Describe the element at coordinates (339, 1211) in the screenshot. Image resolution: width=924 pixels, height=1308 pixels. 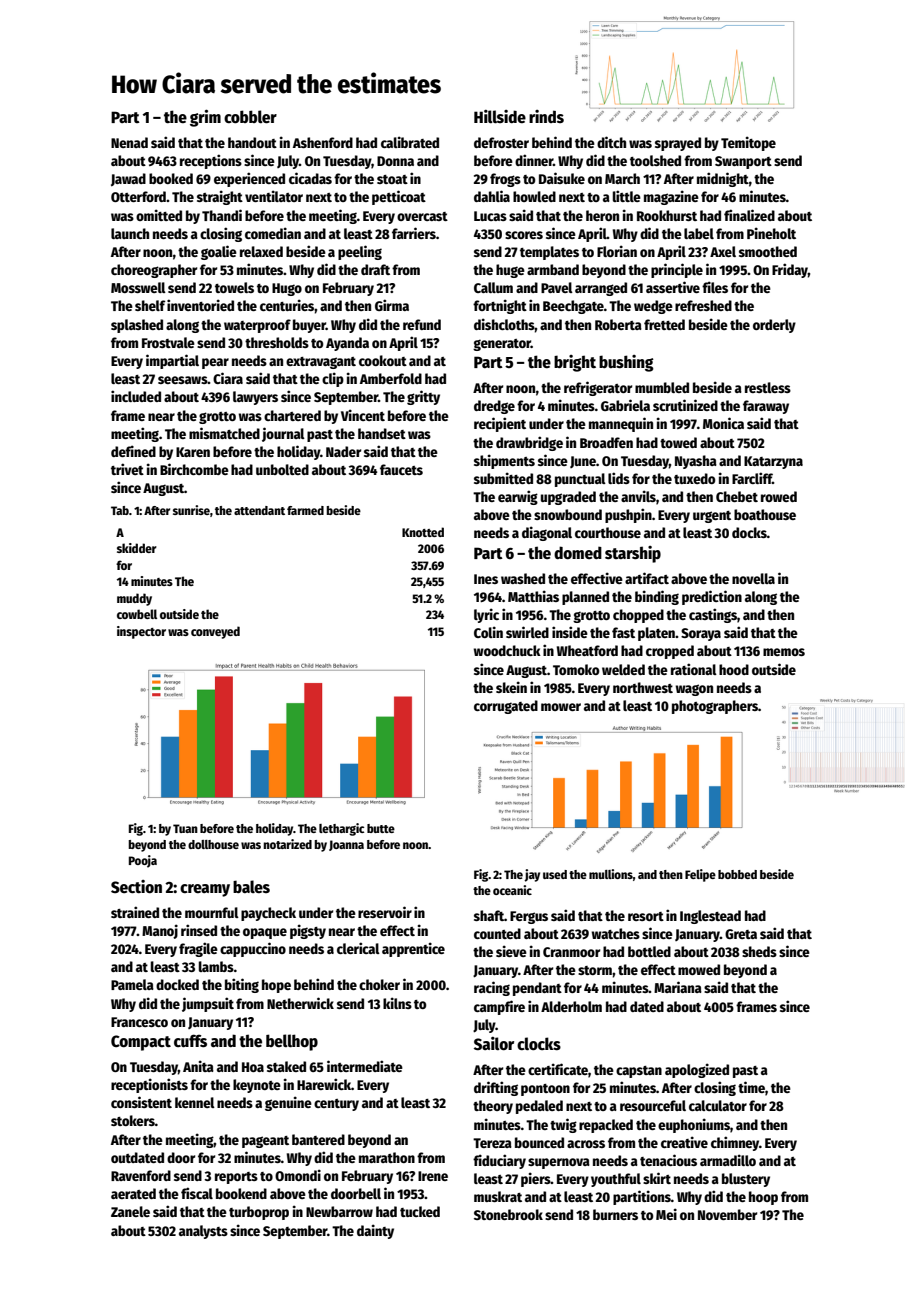
I see `Newbarrow` at that location.
